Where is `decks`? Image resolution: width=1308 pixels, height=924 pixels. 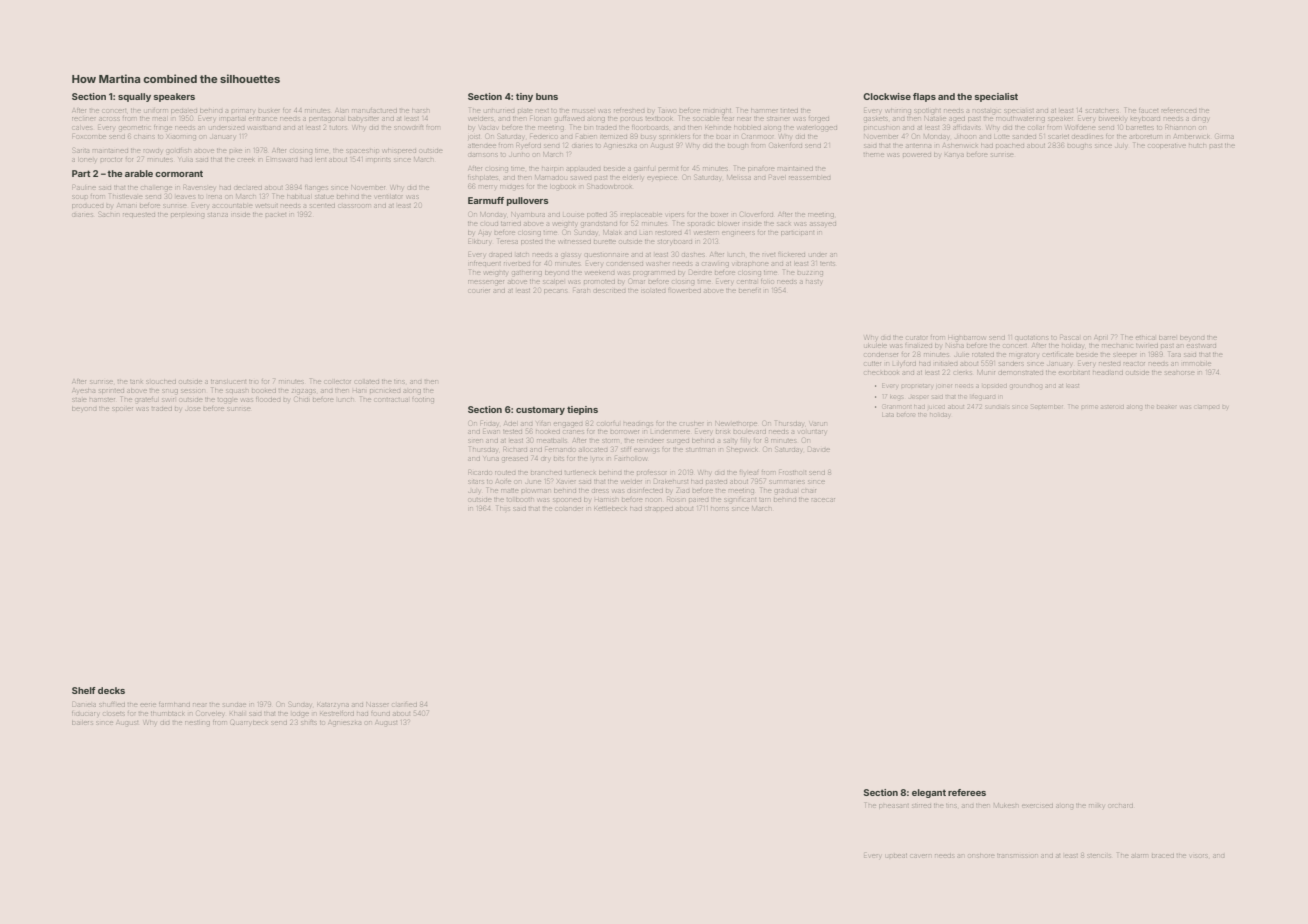 decks is located at coordinates (111, 690).
